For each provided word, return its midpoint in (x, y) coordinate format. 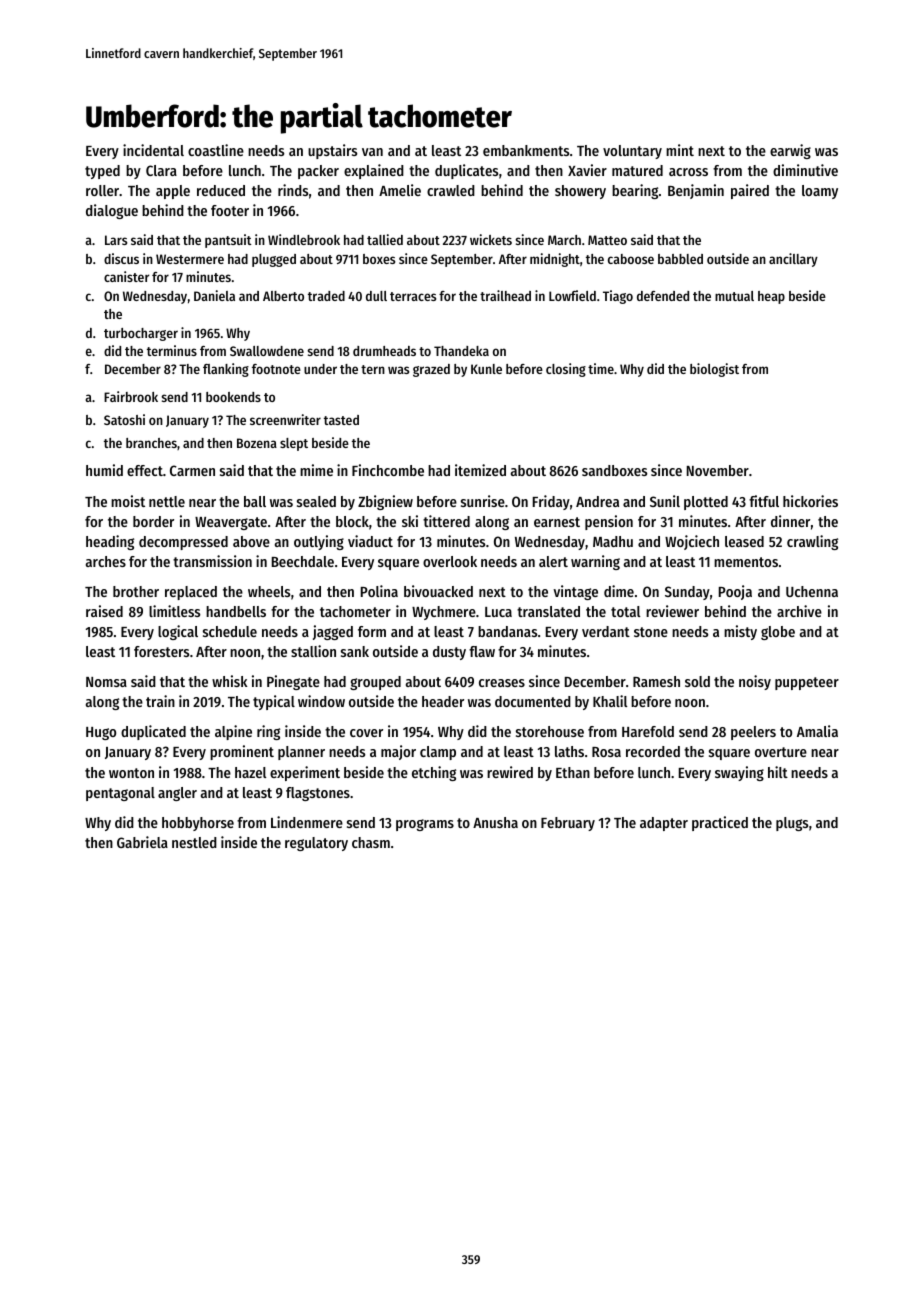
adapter (664, 824)
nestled (194, 842)
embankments (526, 150)
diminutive (805, 170)
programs (425, 825)
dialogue (112, 211)
